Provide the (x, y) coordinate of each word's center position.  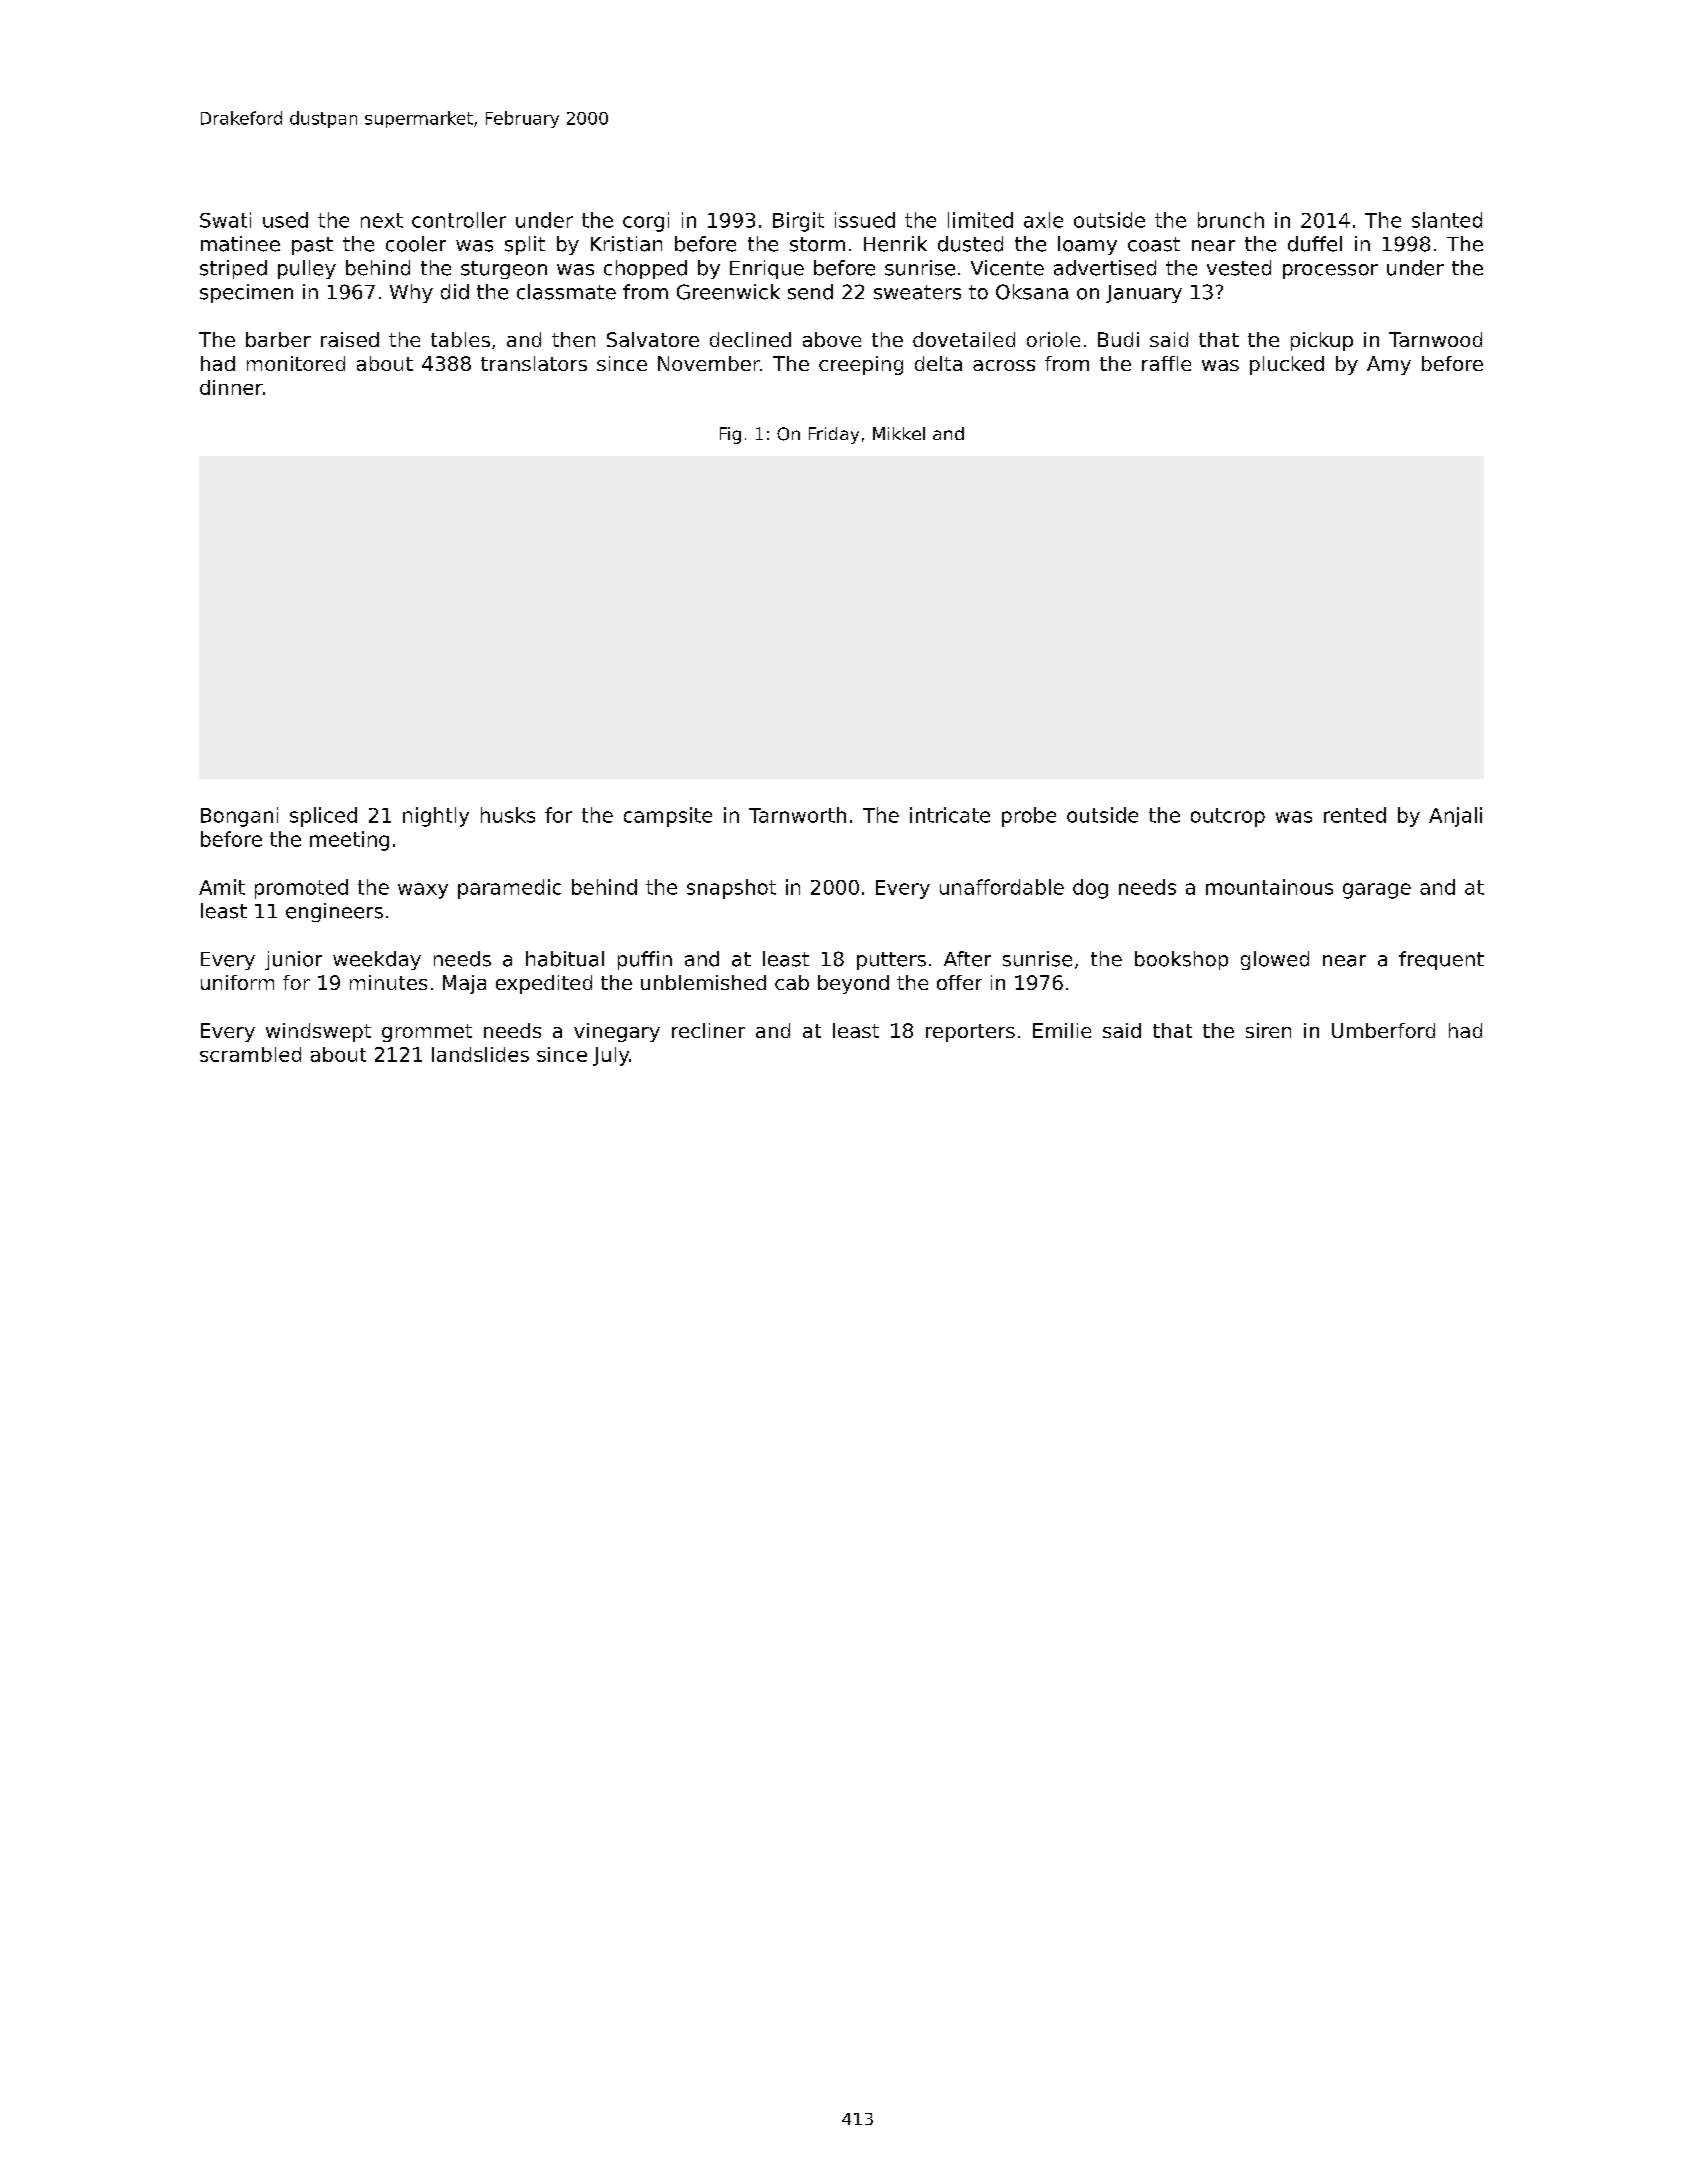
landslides (480, 1054)
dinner (231, 387)
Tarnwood (1435, 339)
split (525, 245)
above (832, 339)
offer (959, 982)
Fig (730, 435)
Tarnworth (797, 815)
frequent (1441, 960)
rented (1355, 815)
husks (508, 815)
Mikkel (899, 433)
